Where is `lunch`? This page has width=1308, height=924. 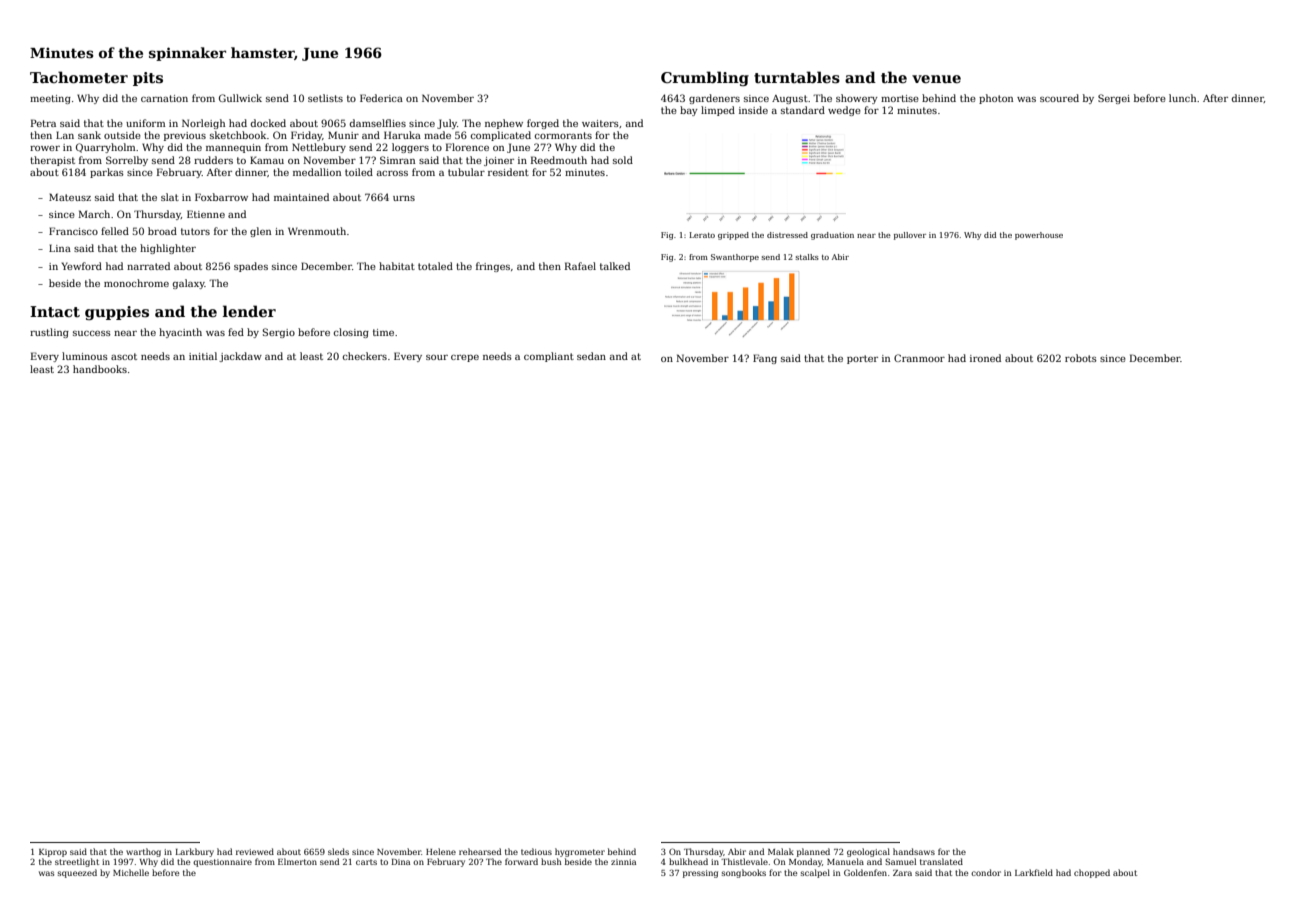
lunch is located at coordinates (1182, 98).
